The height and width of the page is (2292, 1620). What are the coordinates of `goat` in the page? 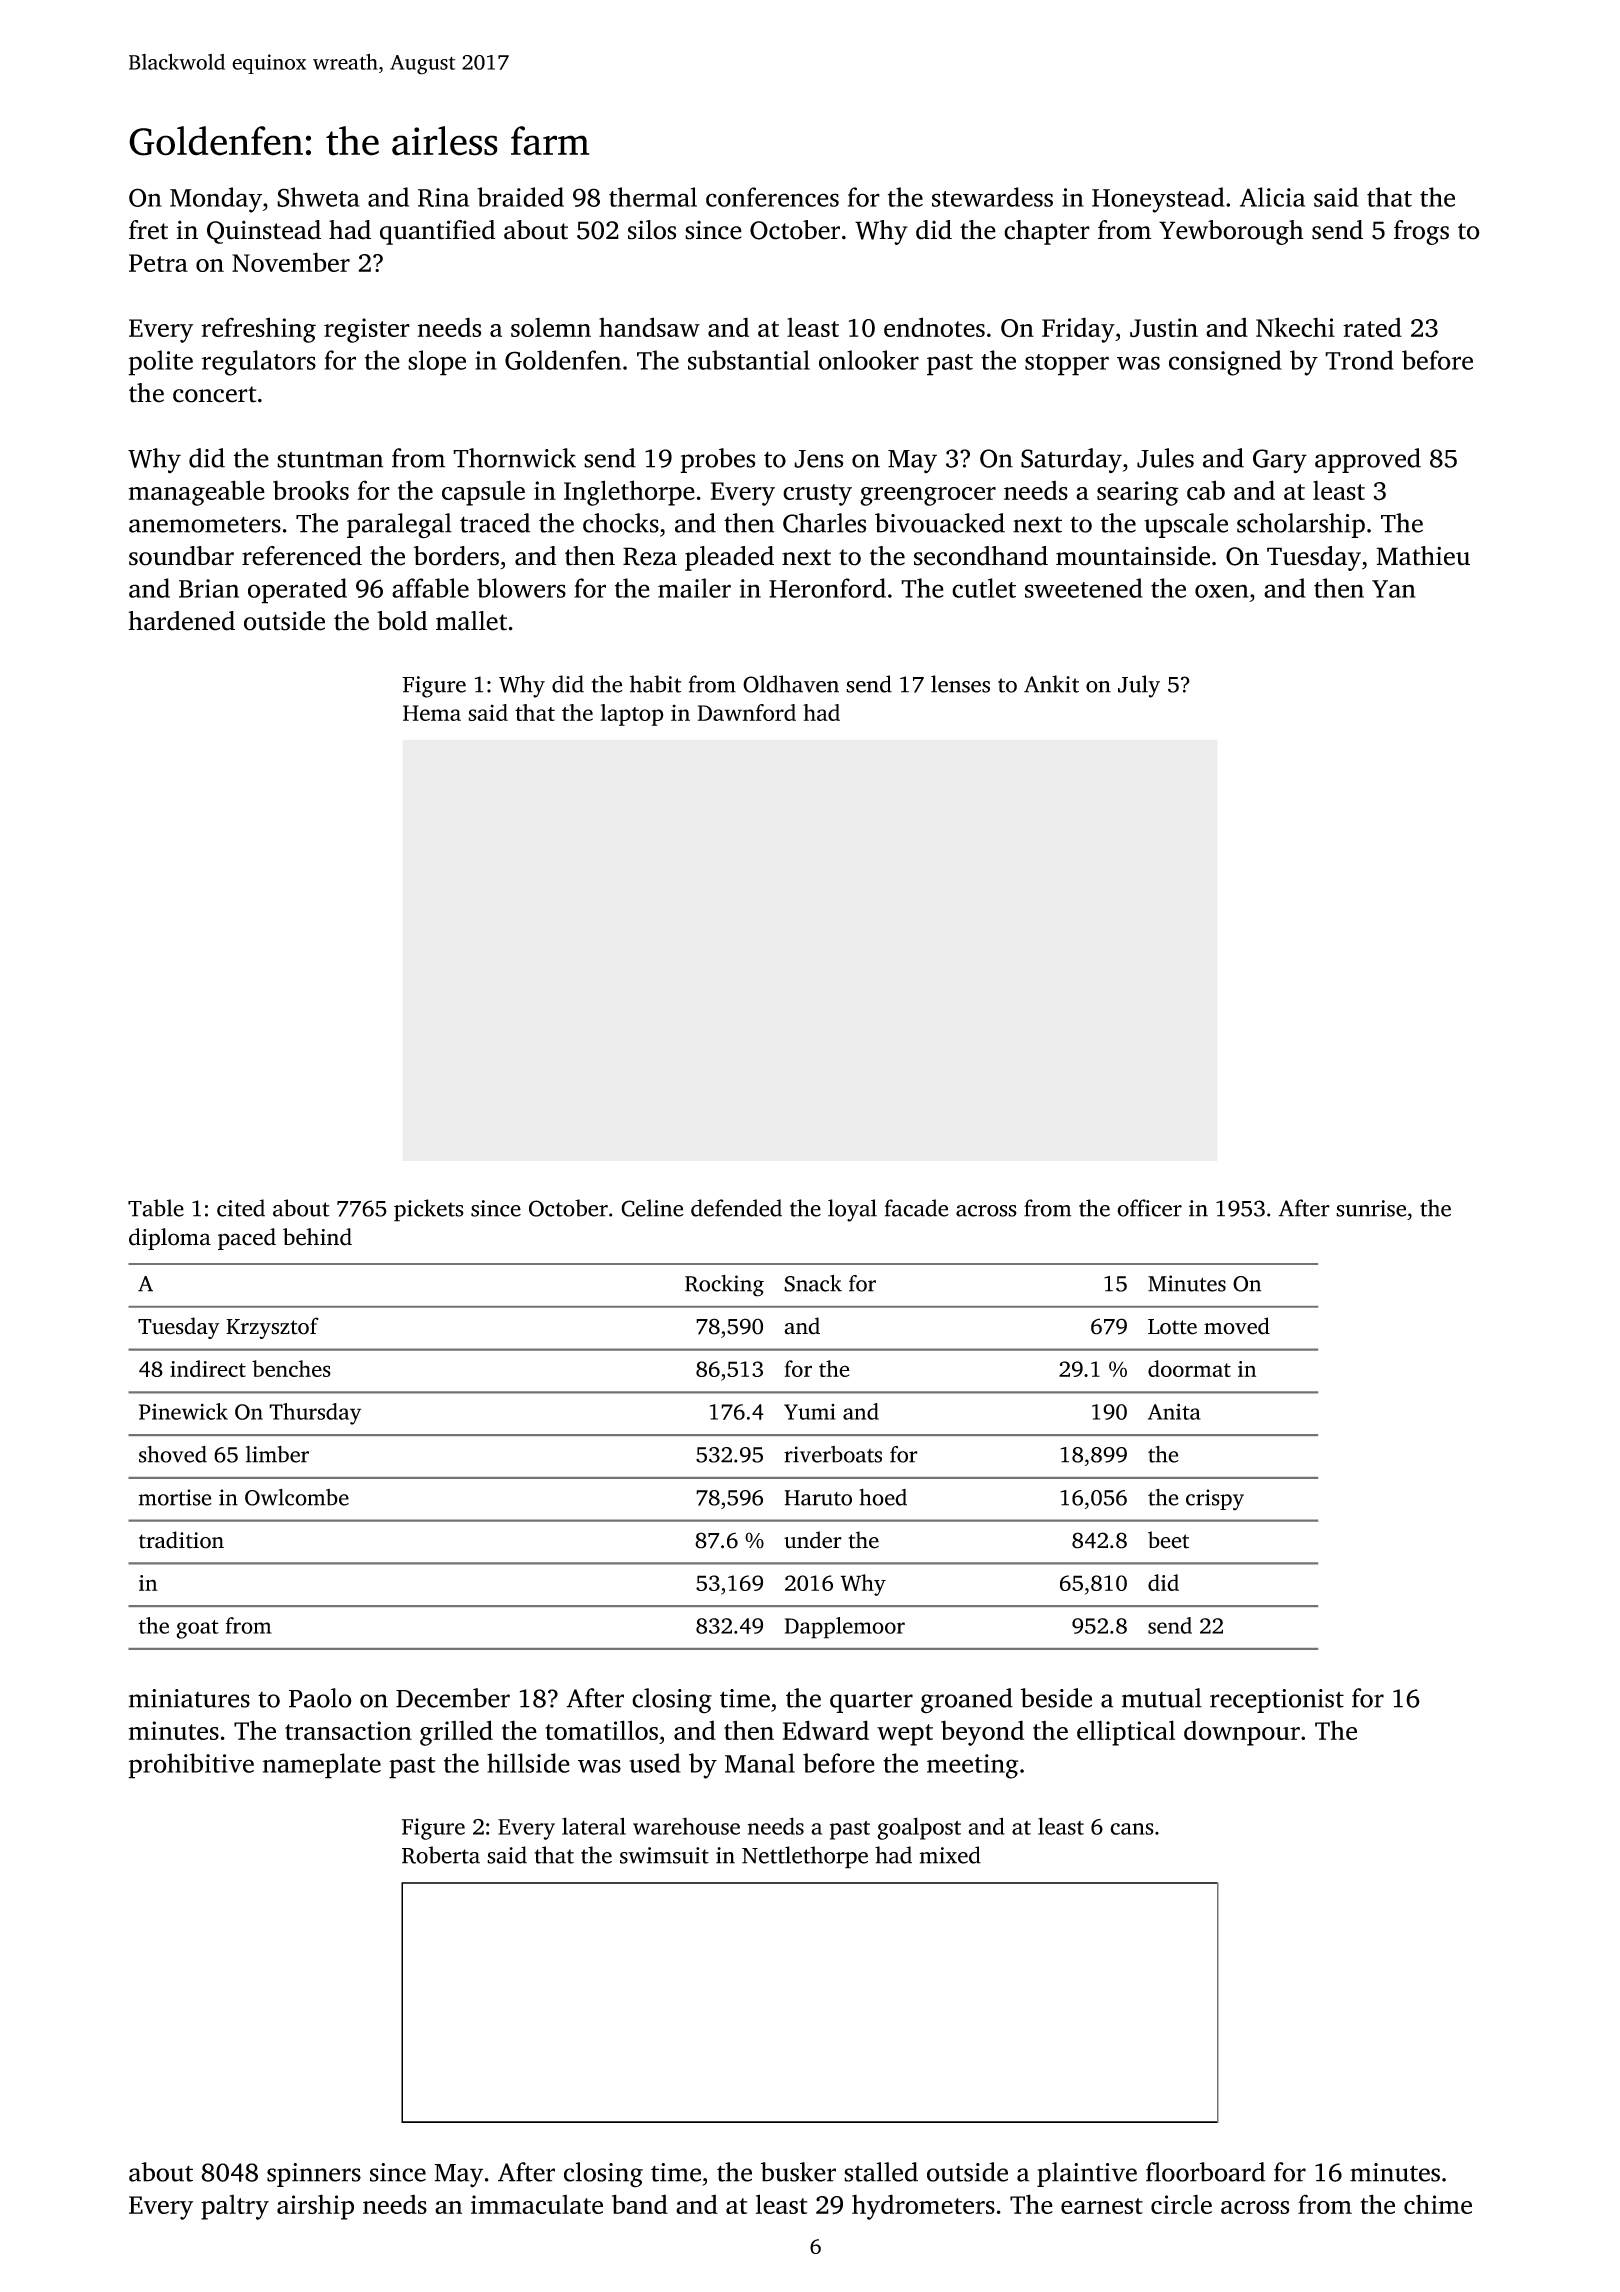 It's located at (197, 1629).
